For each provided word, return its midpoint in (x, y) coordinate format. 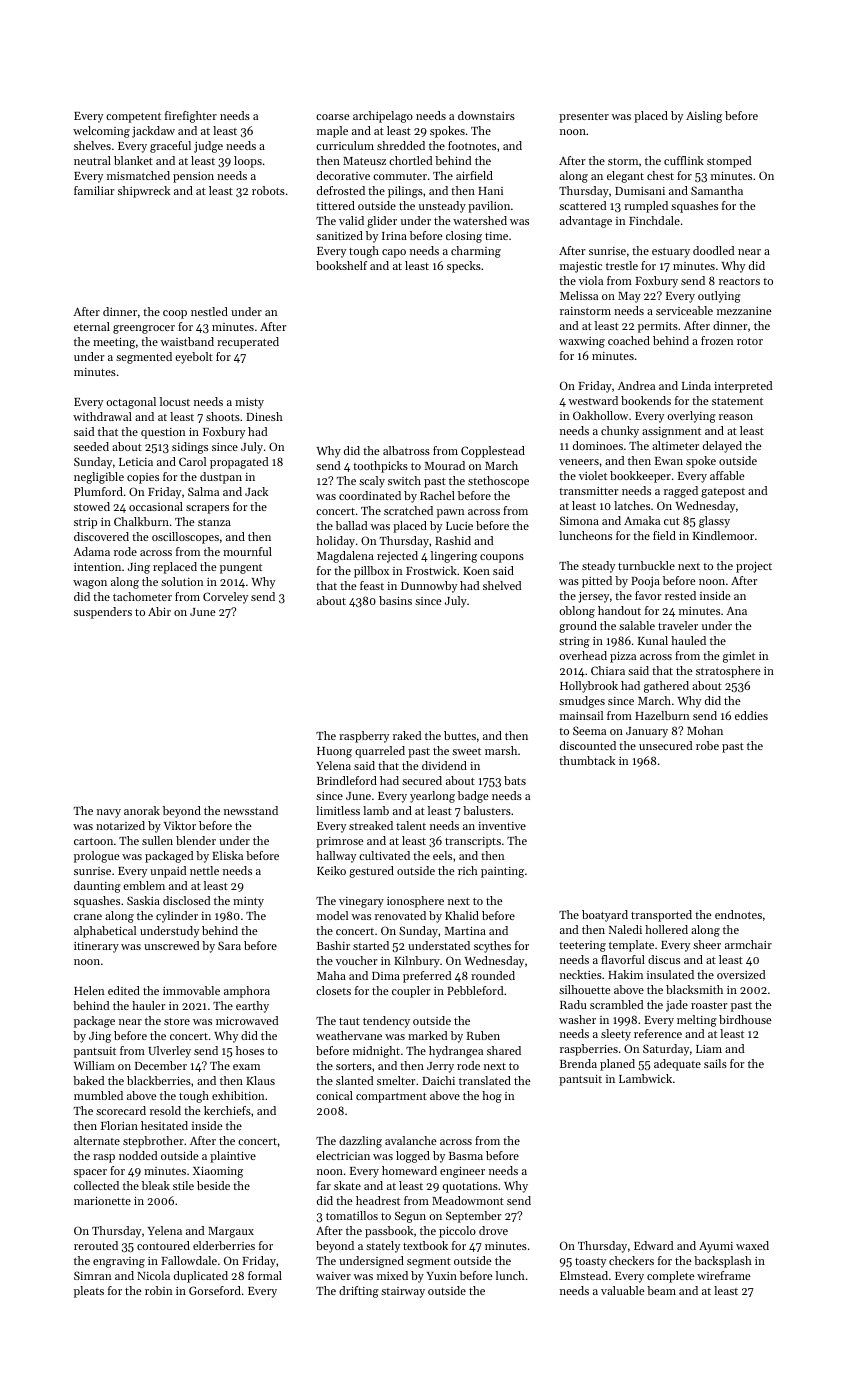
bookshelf (341, 265)
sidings (190, 448)
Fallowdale (189, 1260)
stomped (729, 162)
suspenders (103, 613)
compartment (391, 1098)
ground (578, 627)
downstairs (486, 115)
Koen (476, 571)
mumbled (98, 1095)
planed (617, 1065)
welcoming (101, 132)
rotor (750, 341)
